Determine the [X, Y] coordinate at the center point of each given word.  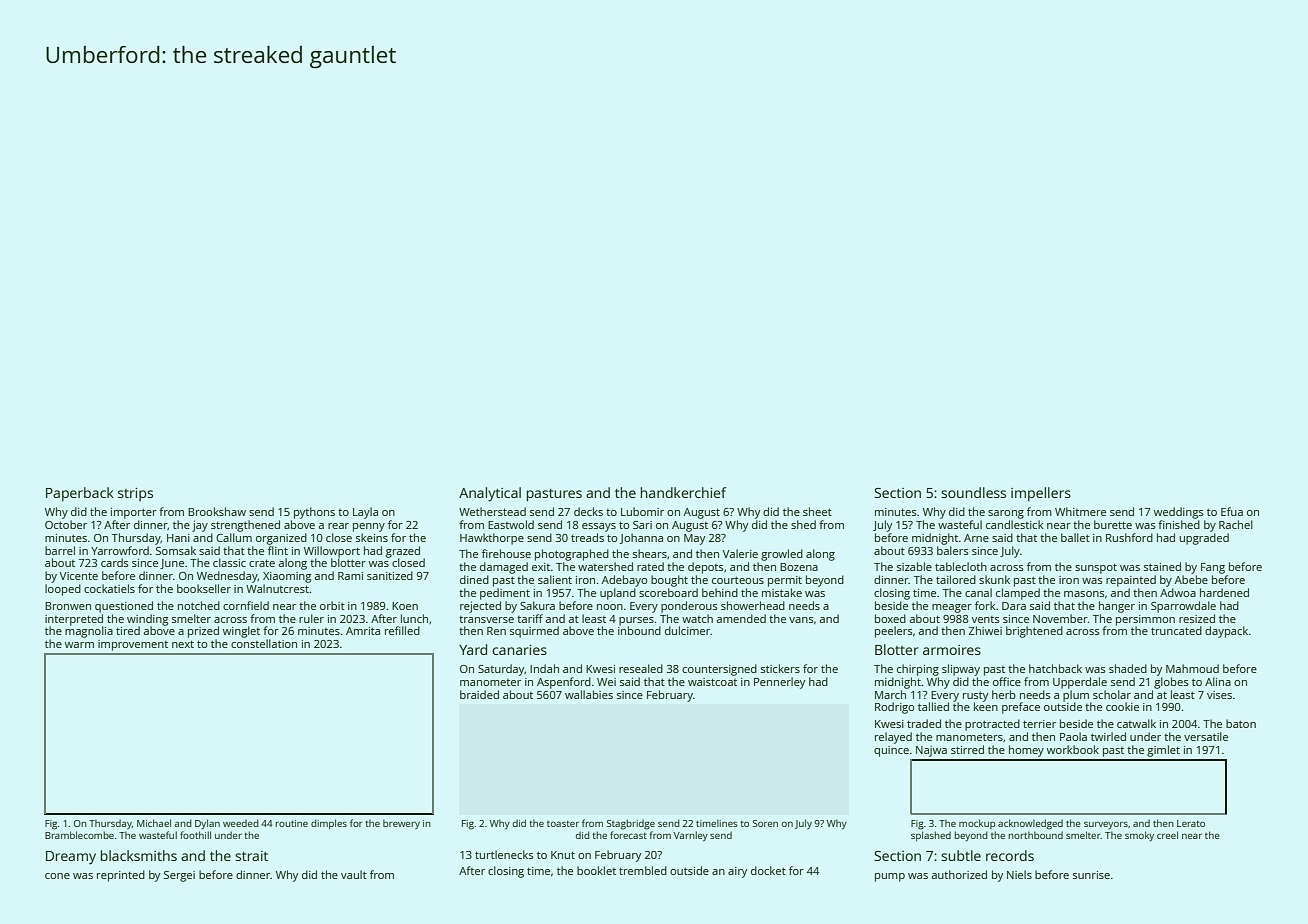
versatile [1206, 736]
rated [650, 566]
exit [541, 567]
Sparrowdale [1183, 607]
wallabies [589, 694]
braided [479, 694]
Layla [365, 513]
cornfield [246, 605]
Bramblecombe [79, 835]
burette [1113, 524]
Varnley [691, 836]
